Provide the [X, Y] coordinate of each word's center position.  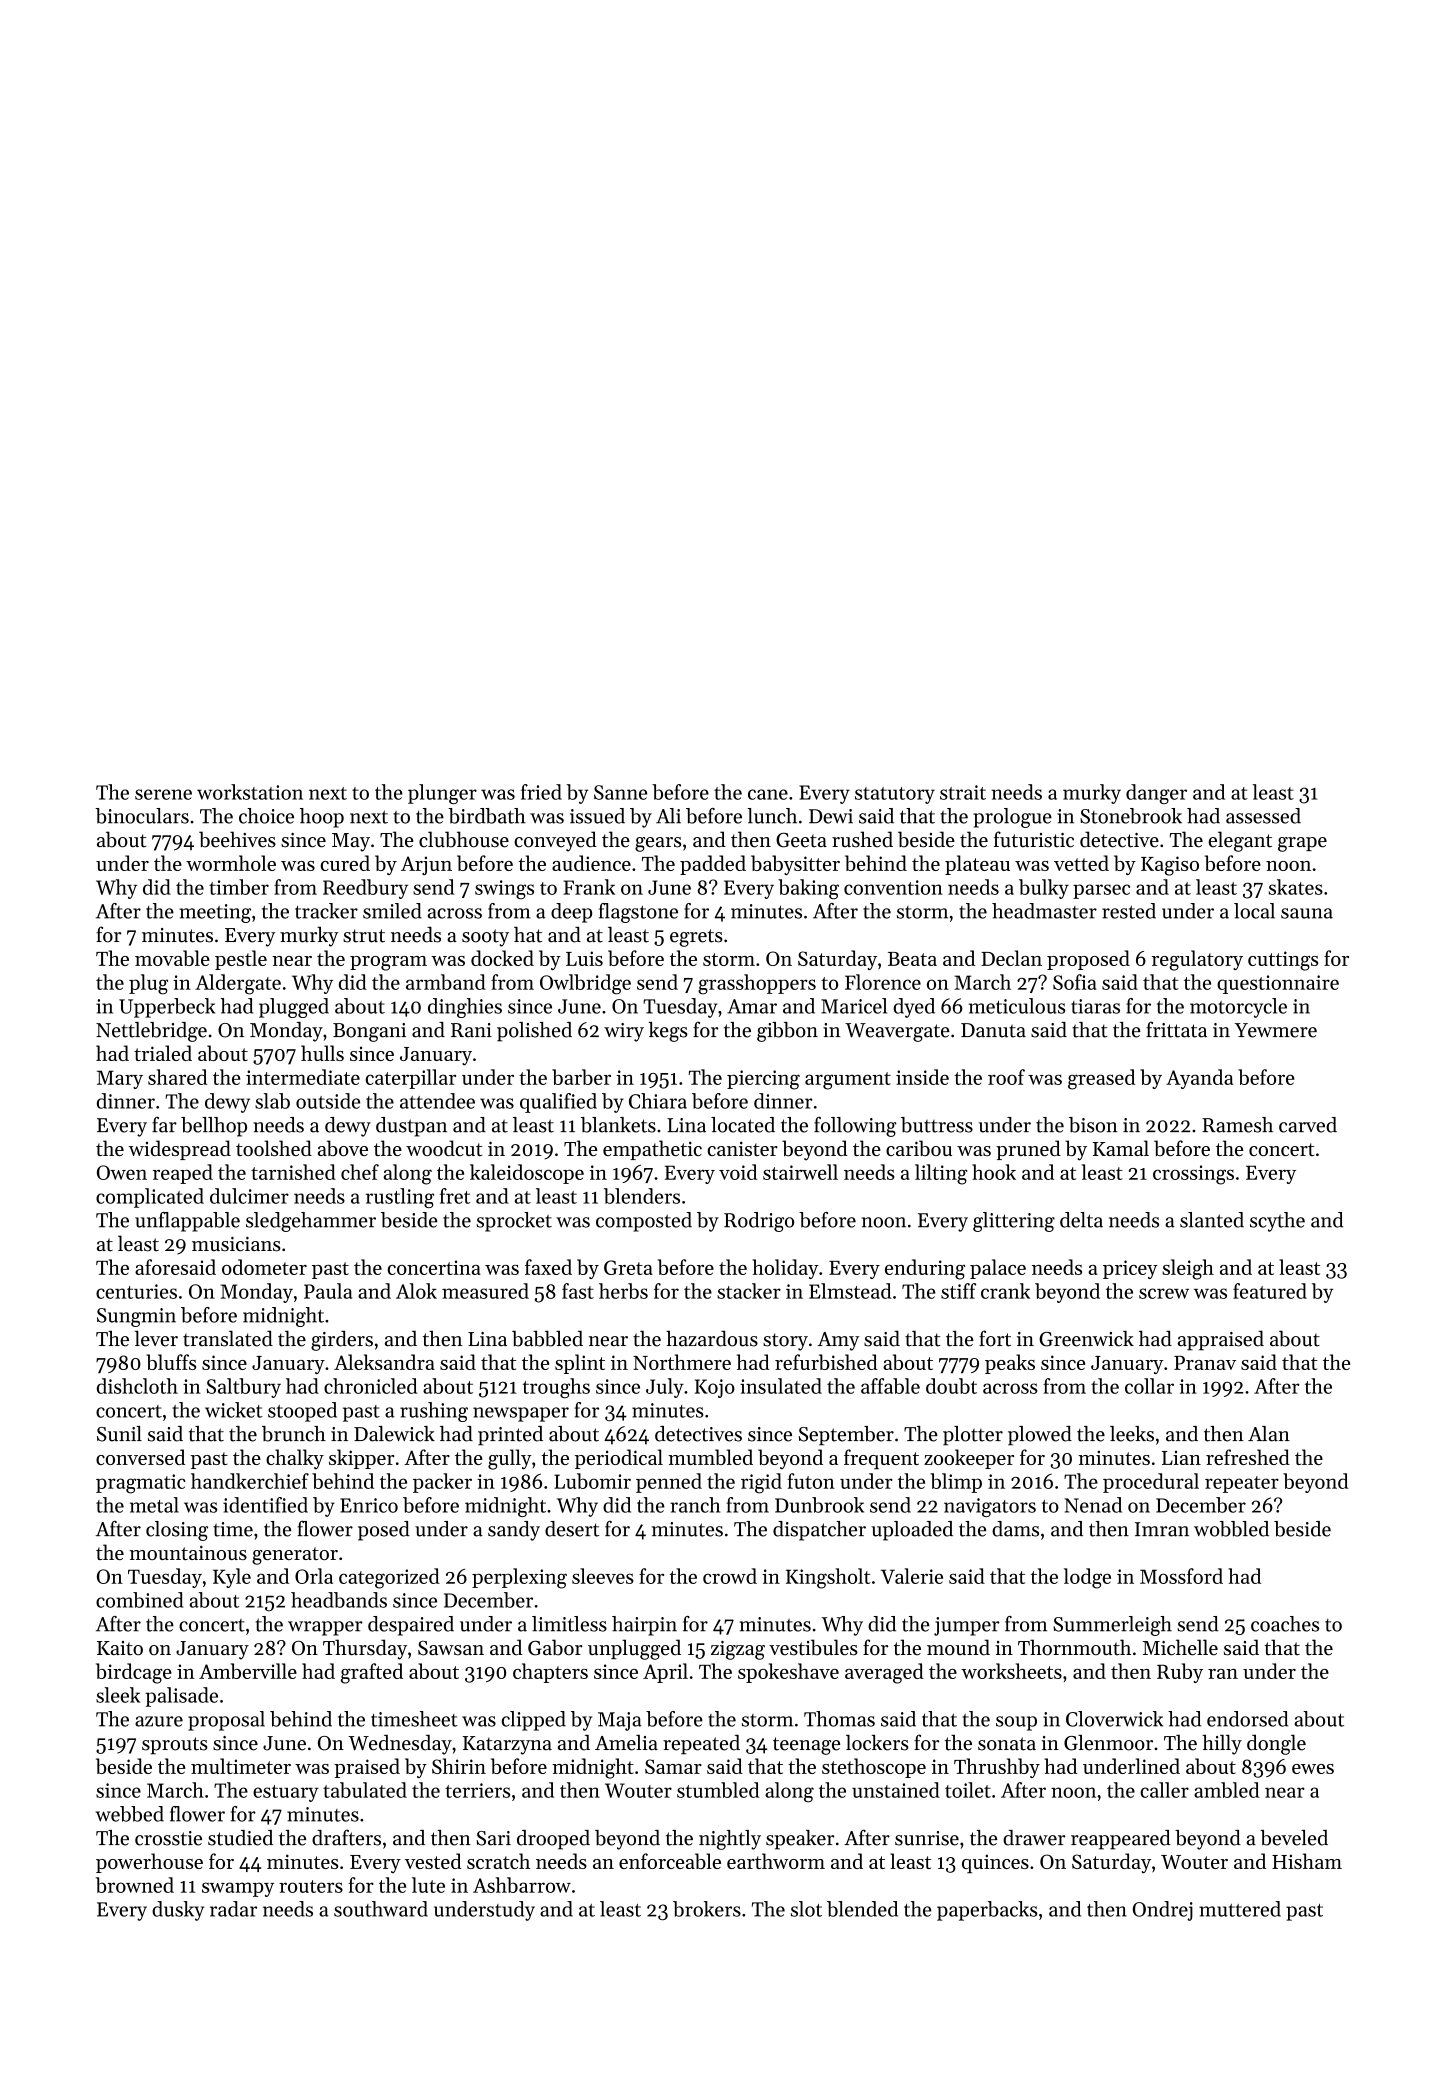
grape [1302, 844]
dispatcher [819, 1531]
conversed [140, 1457]
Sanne [620, 792]
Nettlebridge [151, 1032]
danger [1156, 794]
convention [893, 887]
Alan [1269, 1434]
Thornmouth [1074, 1647]
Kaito [120, 1648]
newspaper [521, 1414]
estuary [286, 1793]
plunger [442, 794]
